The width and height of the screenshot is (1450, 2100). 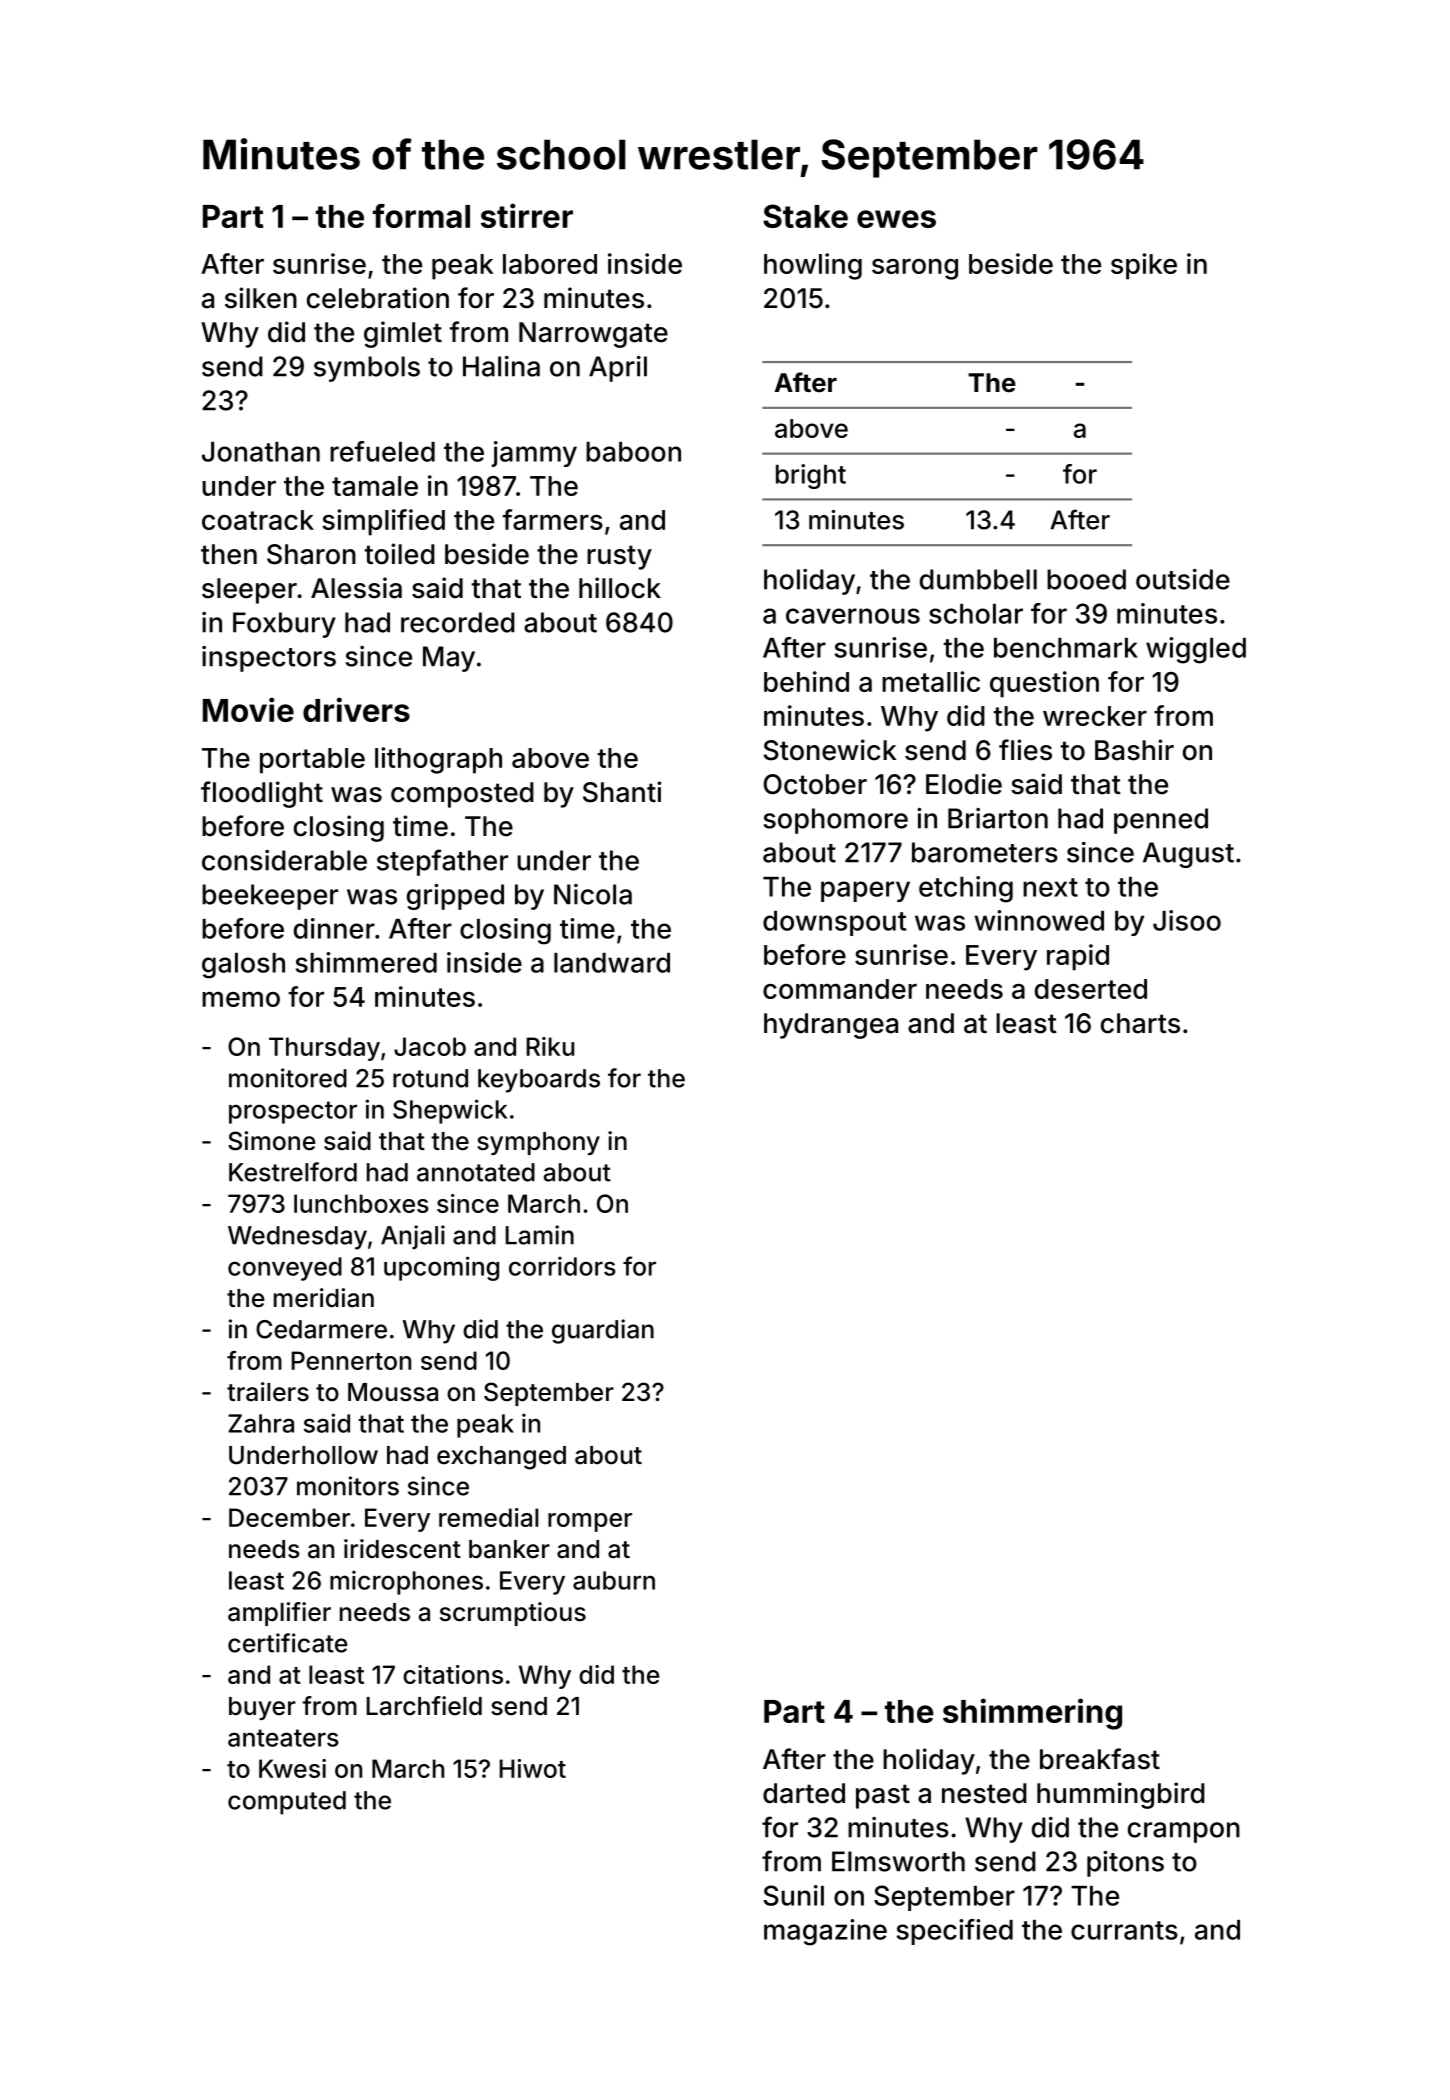 What do you see at coordinates (262, 794) in the screenshot?
I see `floodlight` at bounding box center [262, 794].
